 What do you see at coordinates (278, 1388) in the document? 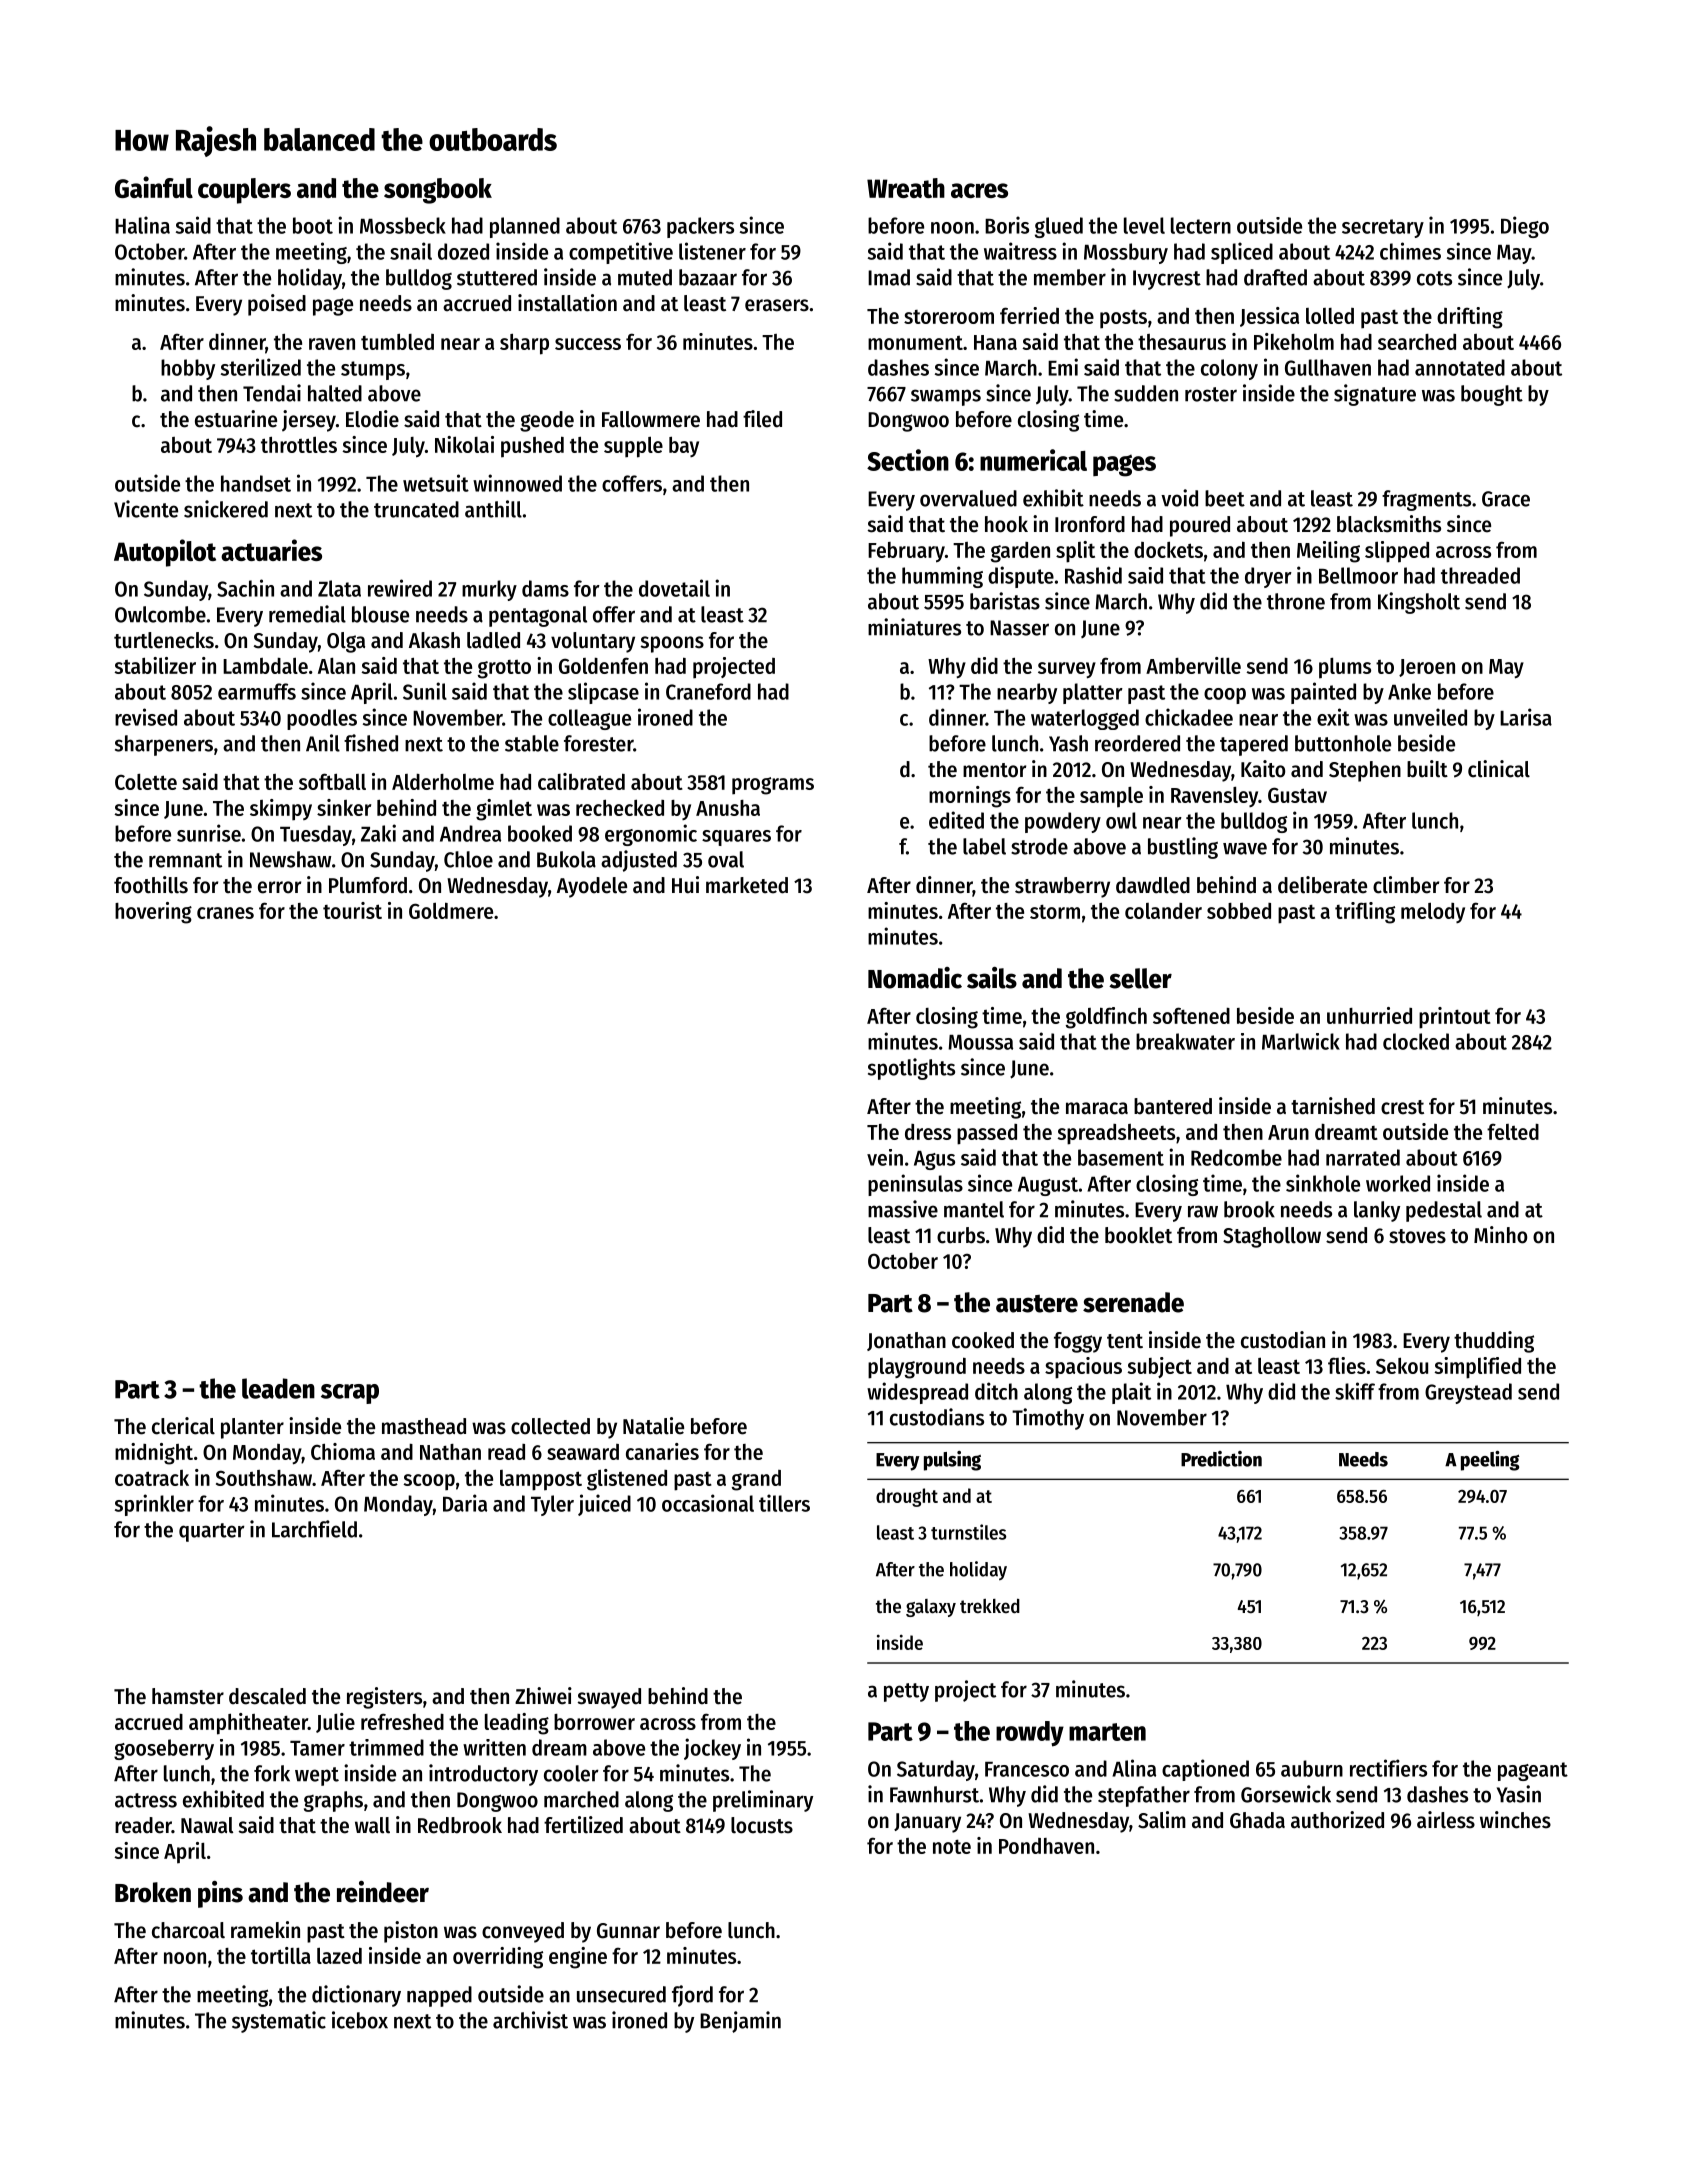
I see `leaden` at bounding box center [278, 1388].
